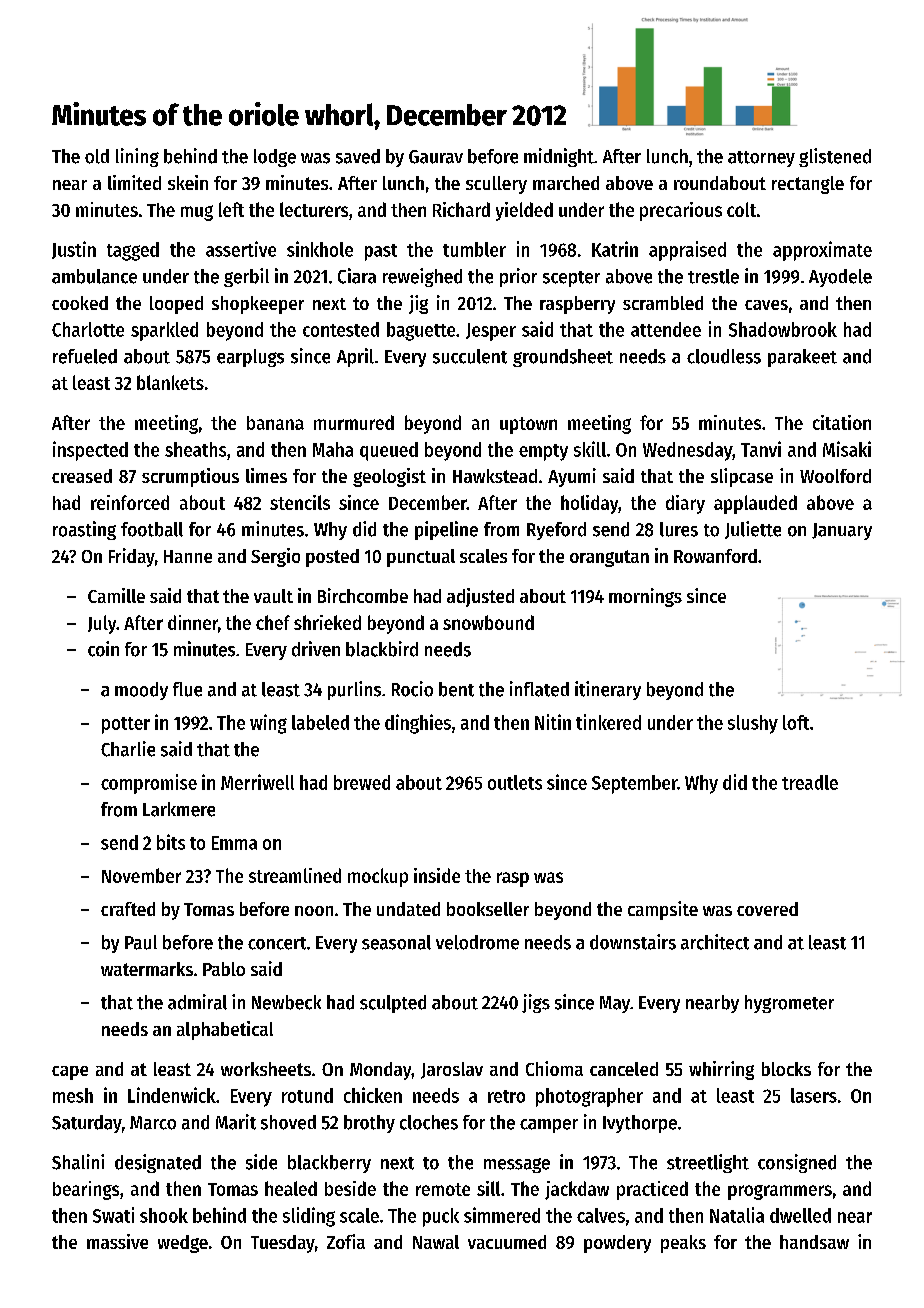 This image has height=1308, width=924. What do you see at coordinates (137, 157) in the image?
I see `lining` at bounding box center [137, 157].
